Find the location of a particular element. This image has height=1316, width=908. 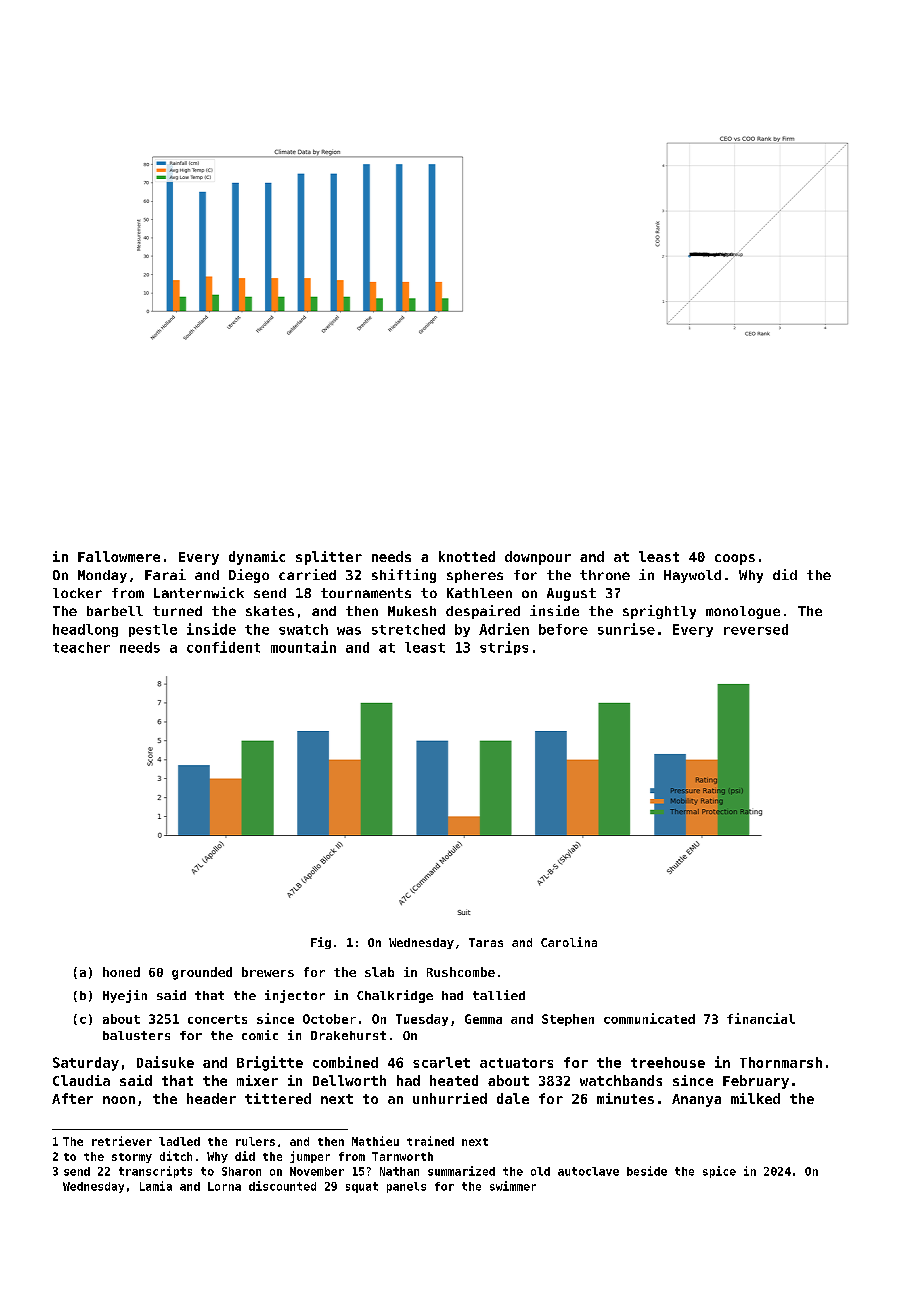

strips is located at coordinates (504, 648).
